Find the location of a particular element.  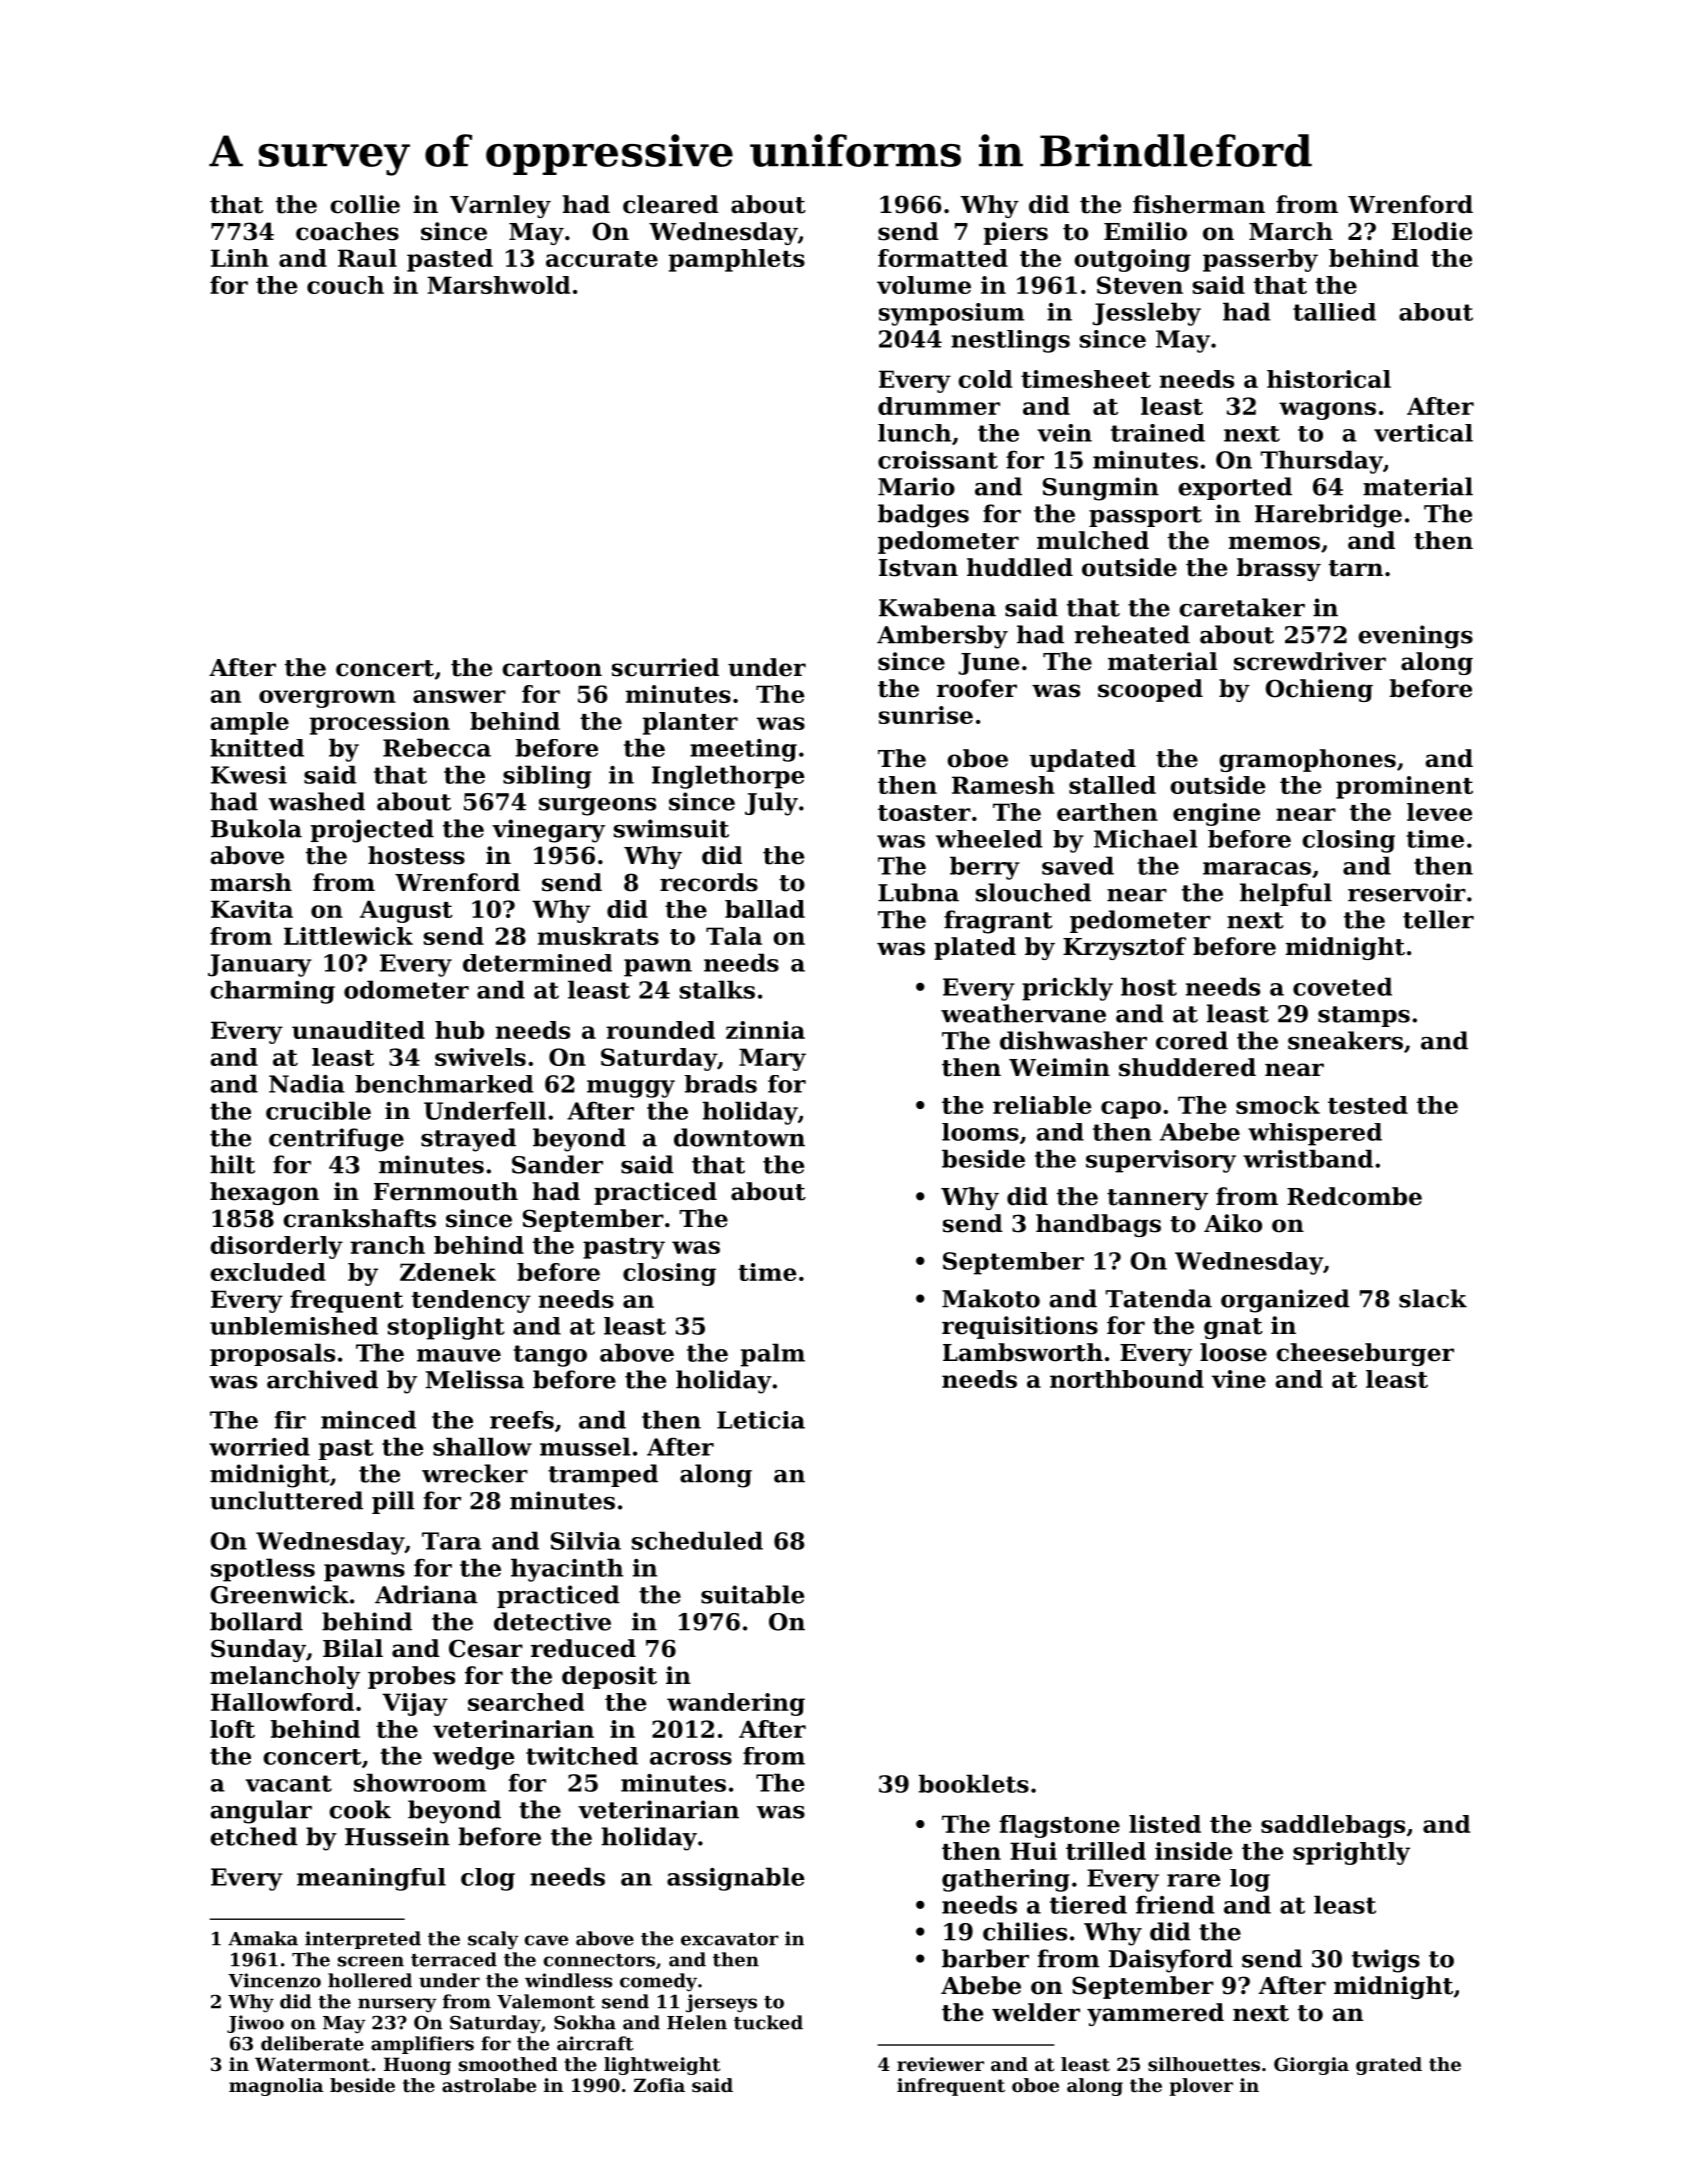

maracas is located at coordinates (1257, 868).
